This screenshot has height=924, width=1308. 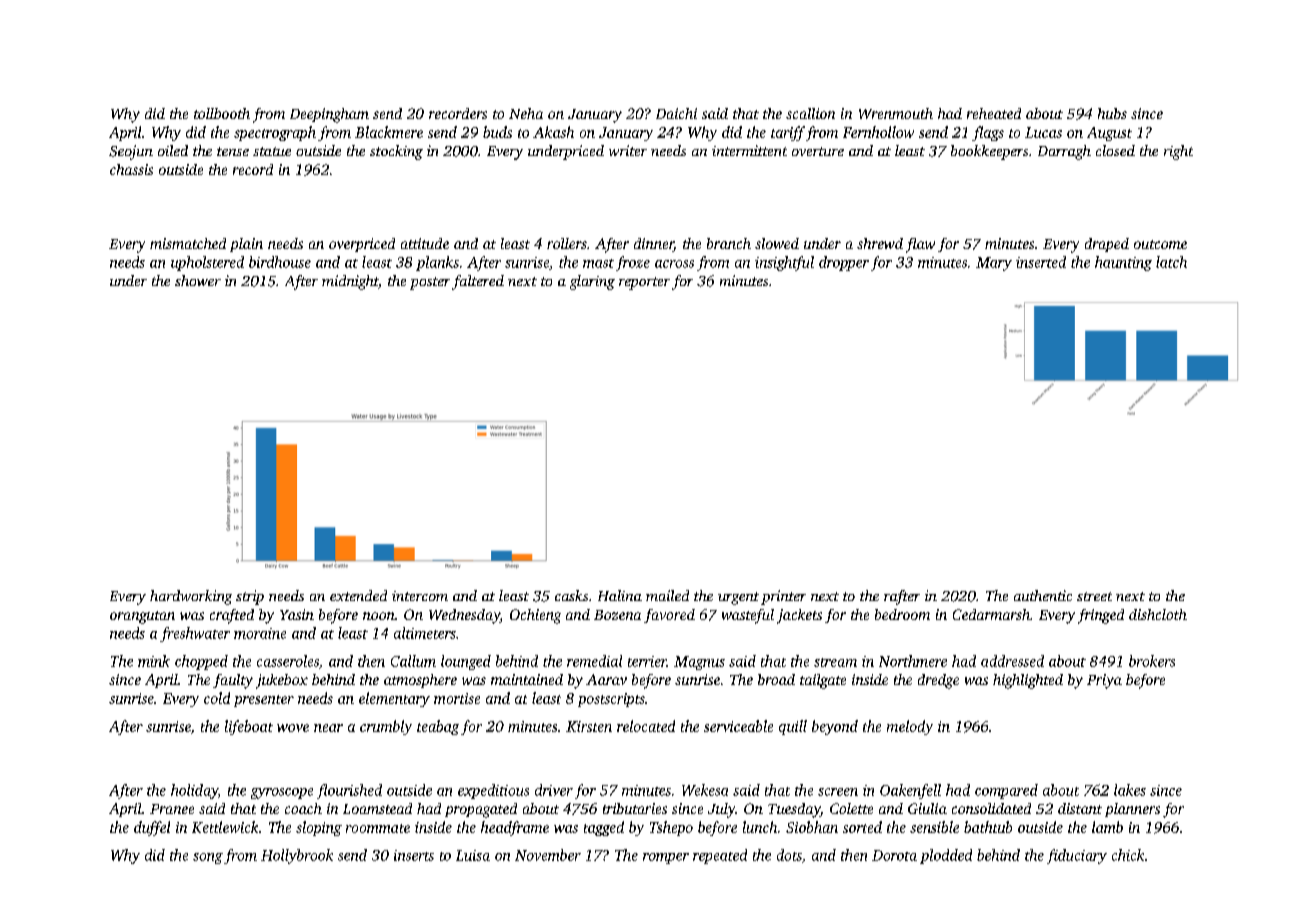 What do you see at coordinates (910, 727) in the screenshot?
I see `melody` at bounding box center [910, 727].
